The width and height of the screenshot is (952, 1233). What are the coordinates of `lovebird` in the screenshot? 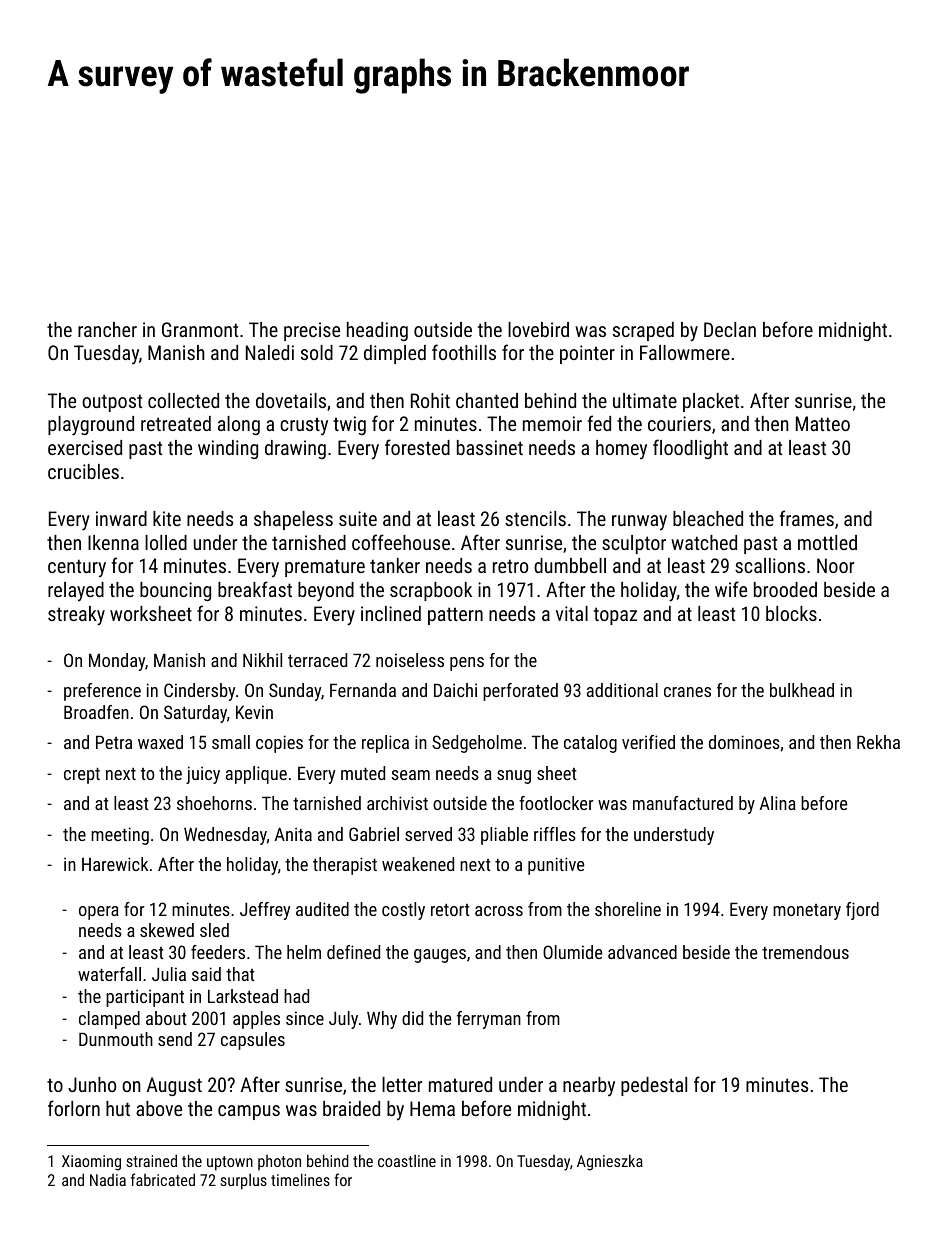 It's located at (538, 329).
